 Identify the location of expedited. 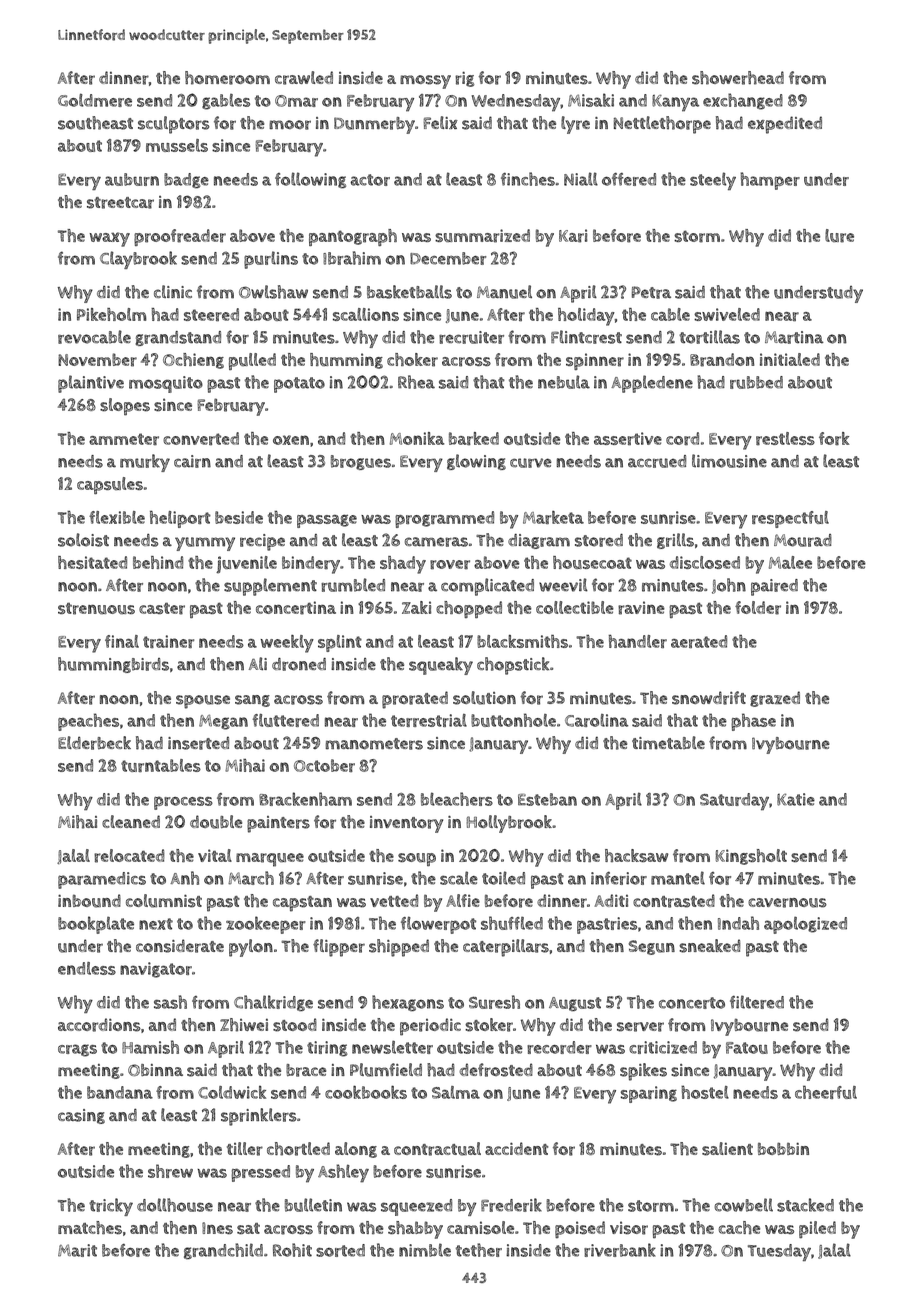
(785, 125).
